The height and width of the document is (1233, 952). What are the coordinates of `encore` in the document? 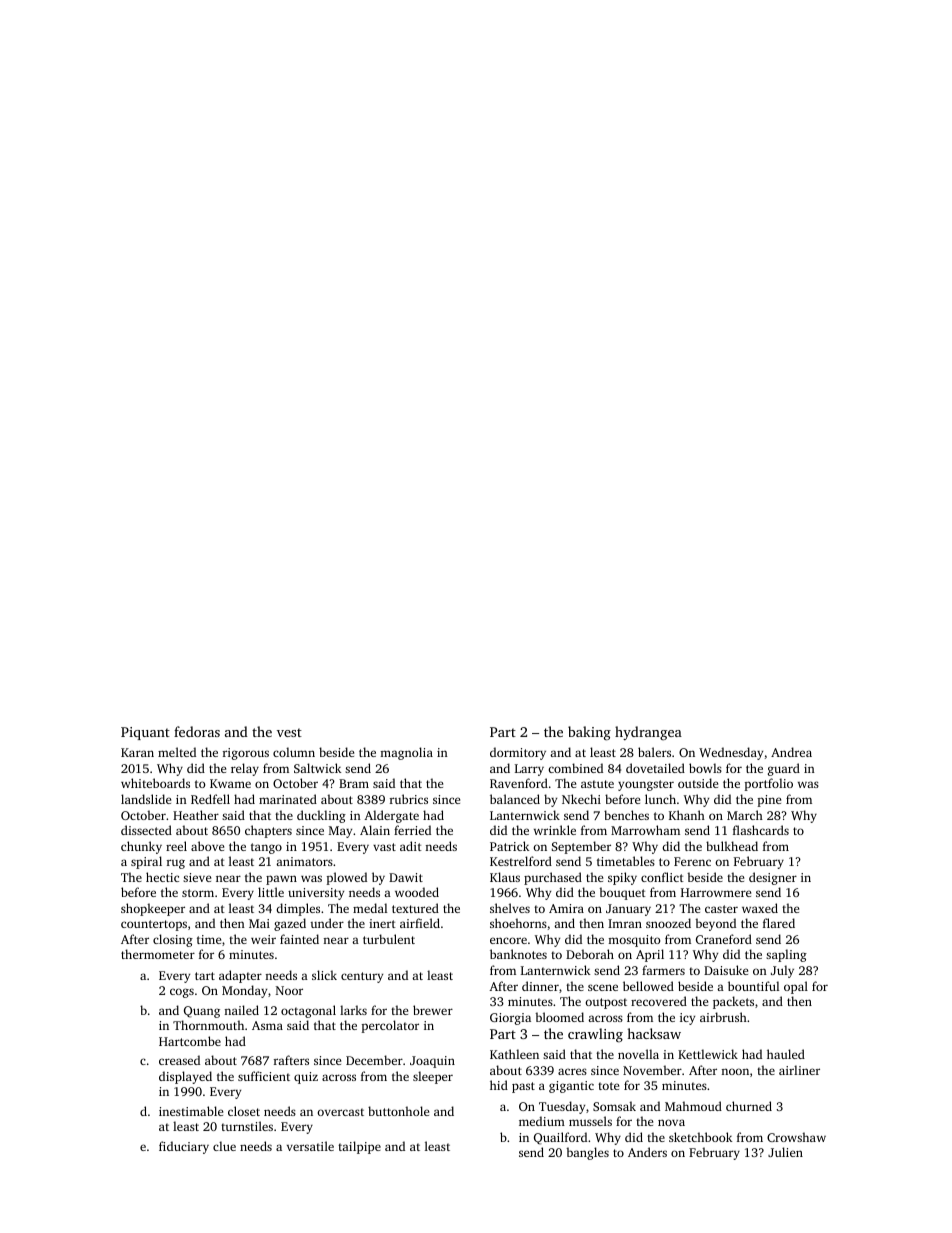 It's located at (508, 940).
